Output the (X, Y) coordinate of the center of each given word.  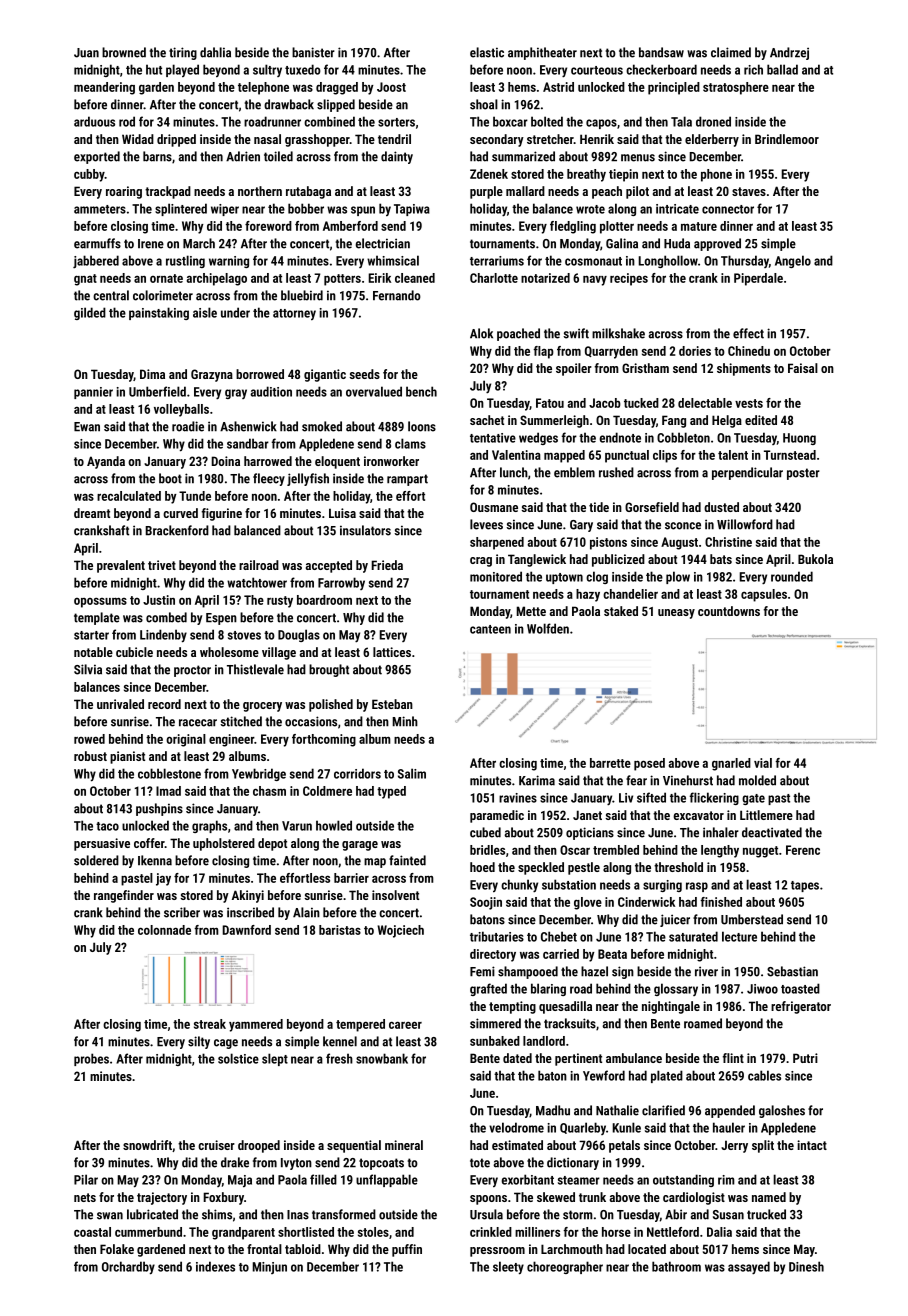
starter (91, 635)
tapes (805, 886)
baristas (340, 930)
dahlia (215, 52)
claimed (731, 52)
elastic (487, 52)
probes (91, 1059)
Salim (412, 773)
